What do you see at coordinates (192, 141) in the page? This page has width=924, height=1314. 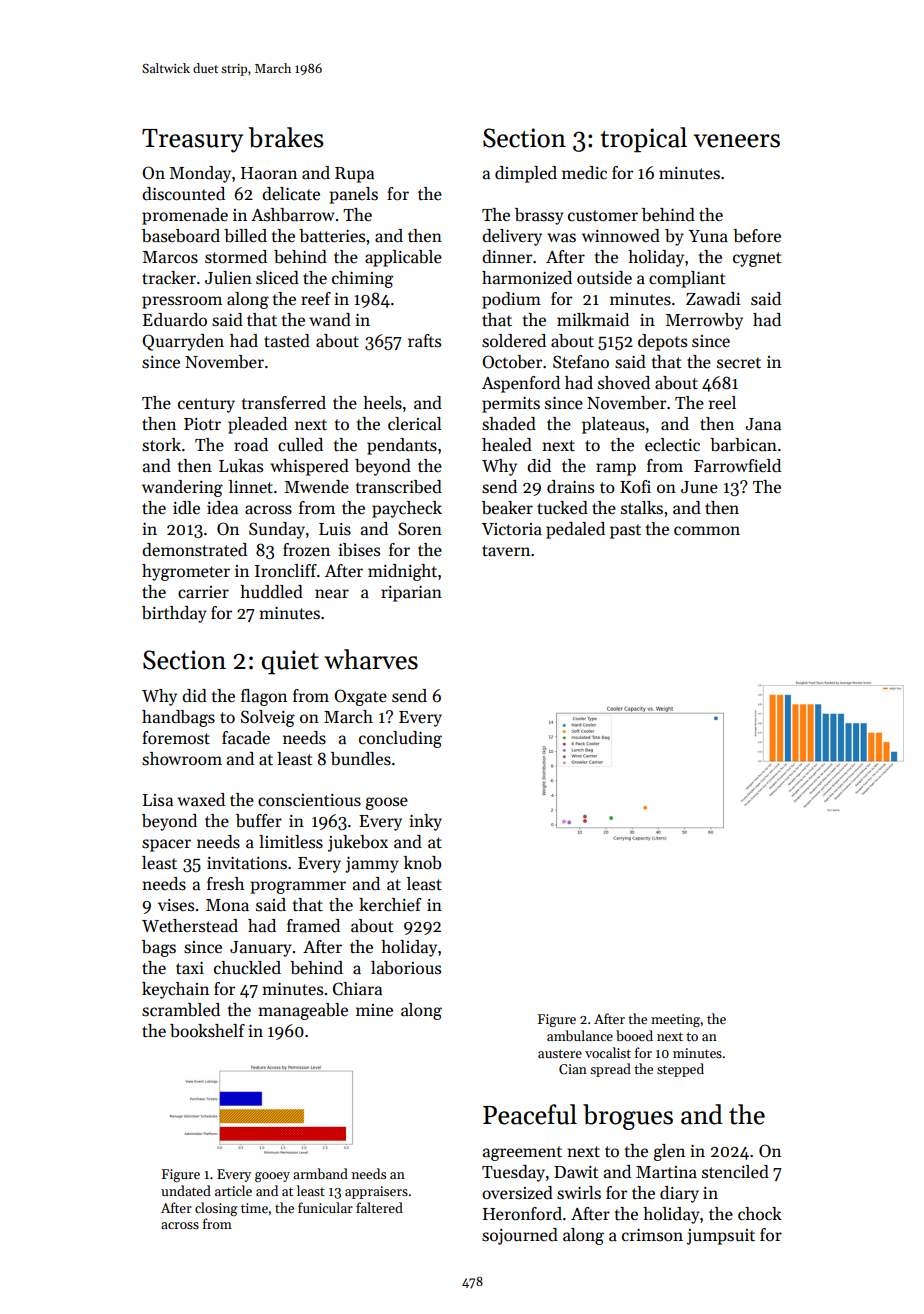 I see `Treasury` at bounding box center [192, 141].
